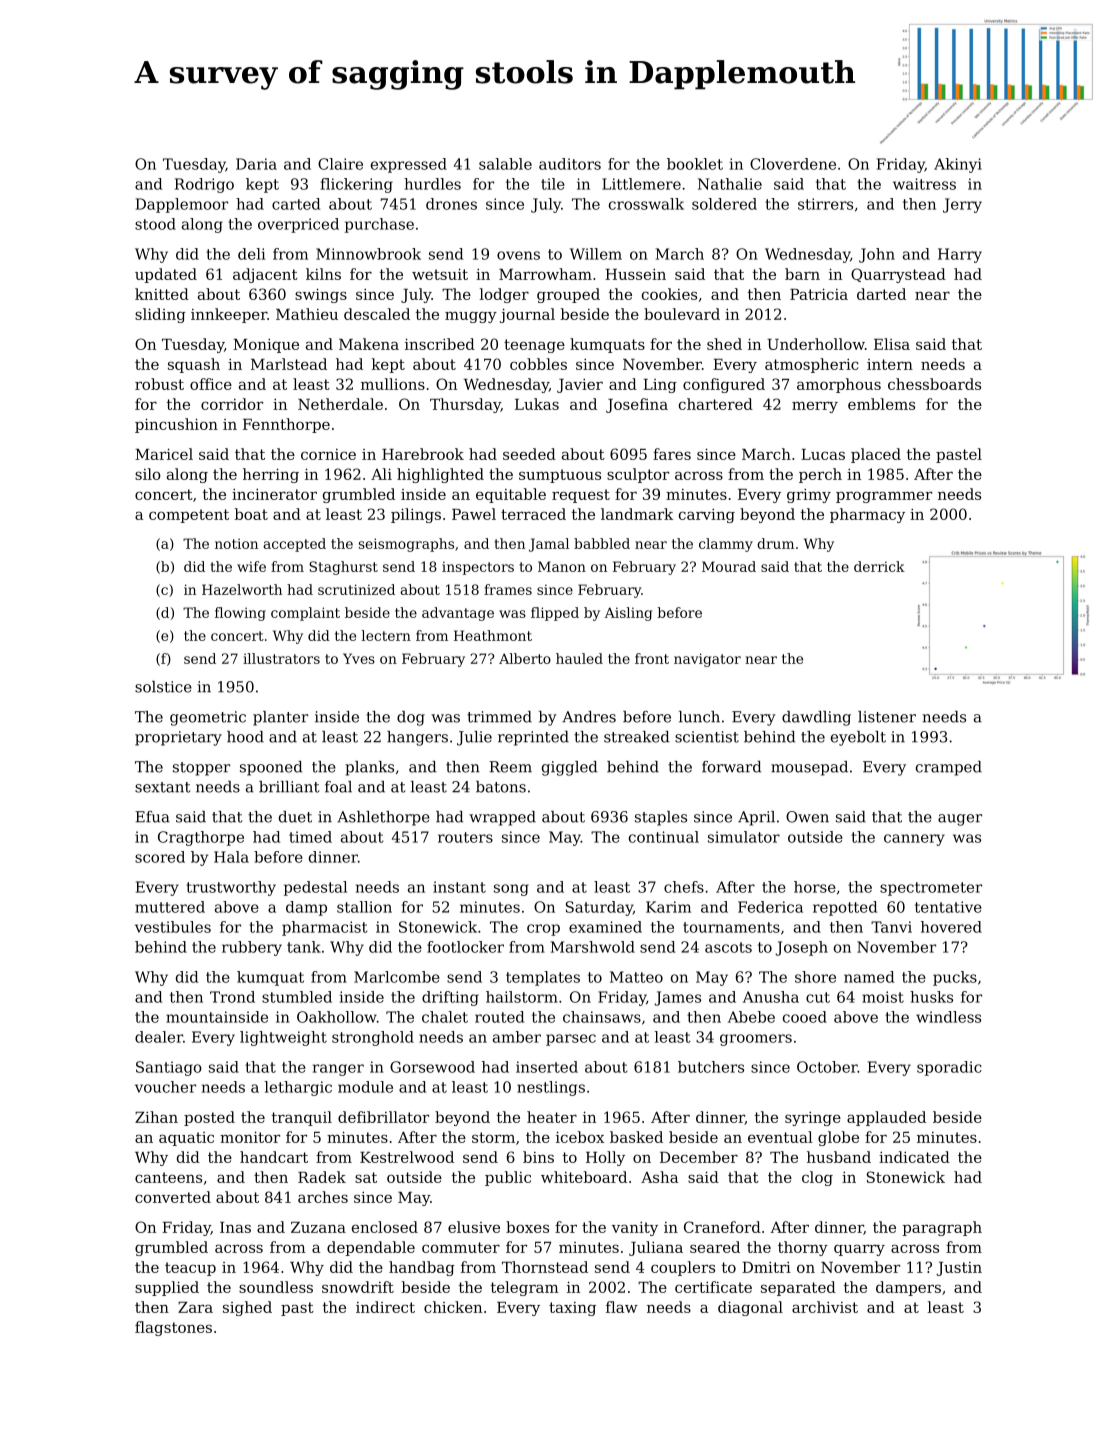  What do you see at coordinates (652, 658) in the screenshot?
I see `front` at bounding box center [652, 658].
